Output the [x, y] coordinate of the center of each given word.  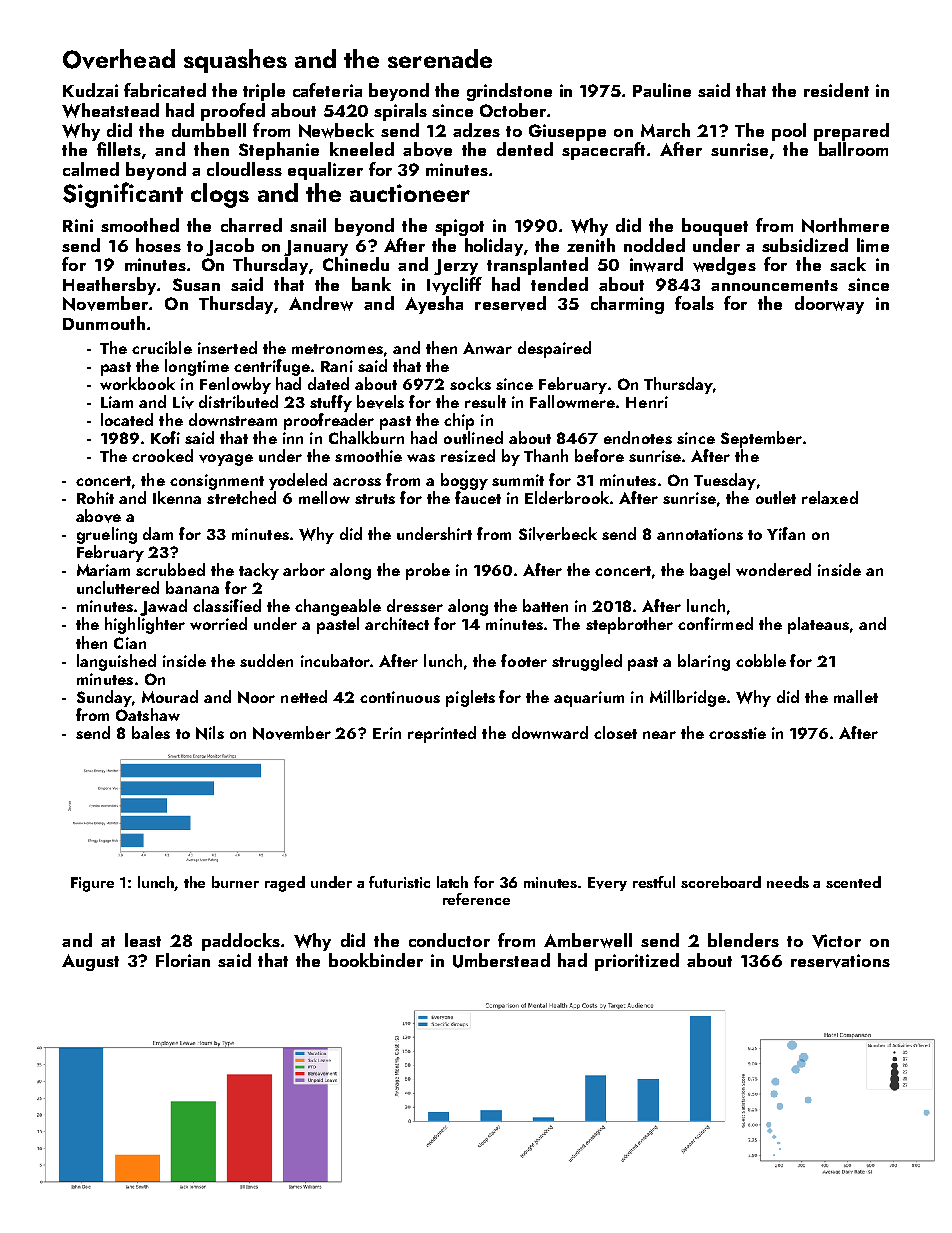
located [127, 419]
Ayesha [434, 305]
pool [789, 132]
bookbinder [376, 960]
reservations [840, 961]
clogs [220, 195]
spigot [459, 227]
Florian [183, 960]
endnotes [638, 437]
